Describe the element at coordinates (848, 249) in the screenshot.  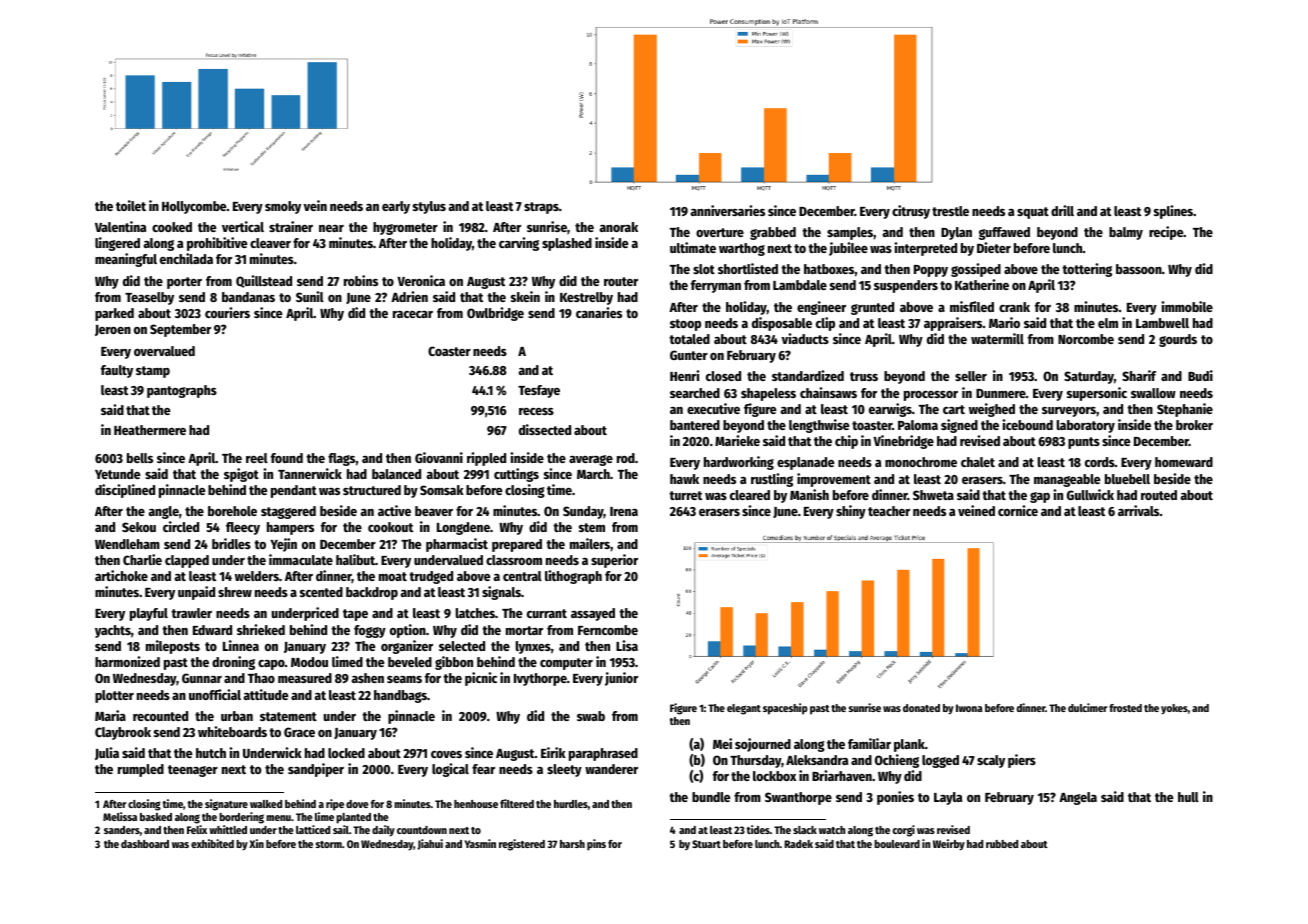
I see `jubilee` at that location.
